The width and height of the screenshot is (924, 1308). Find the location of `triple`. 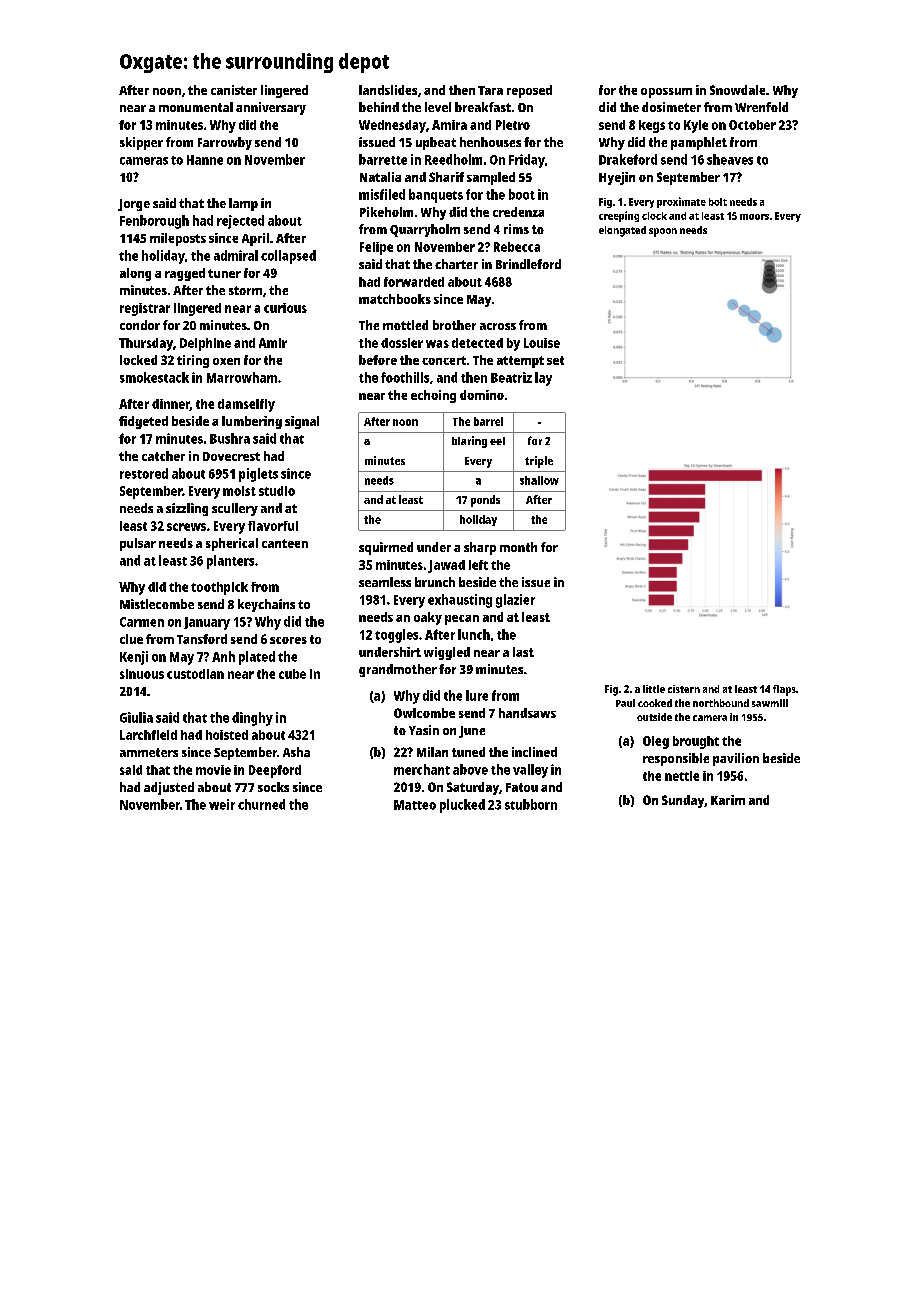

triple is located at coordinates (539, 462).
